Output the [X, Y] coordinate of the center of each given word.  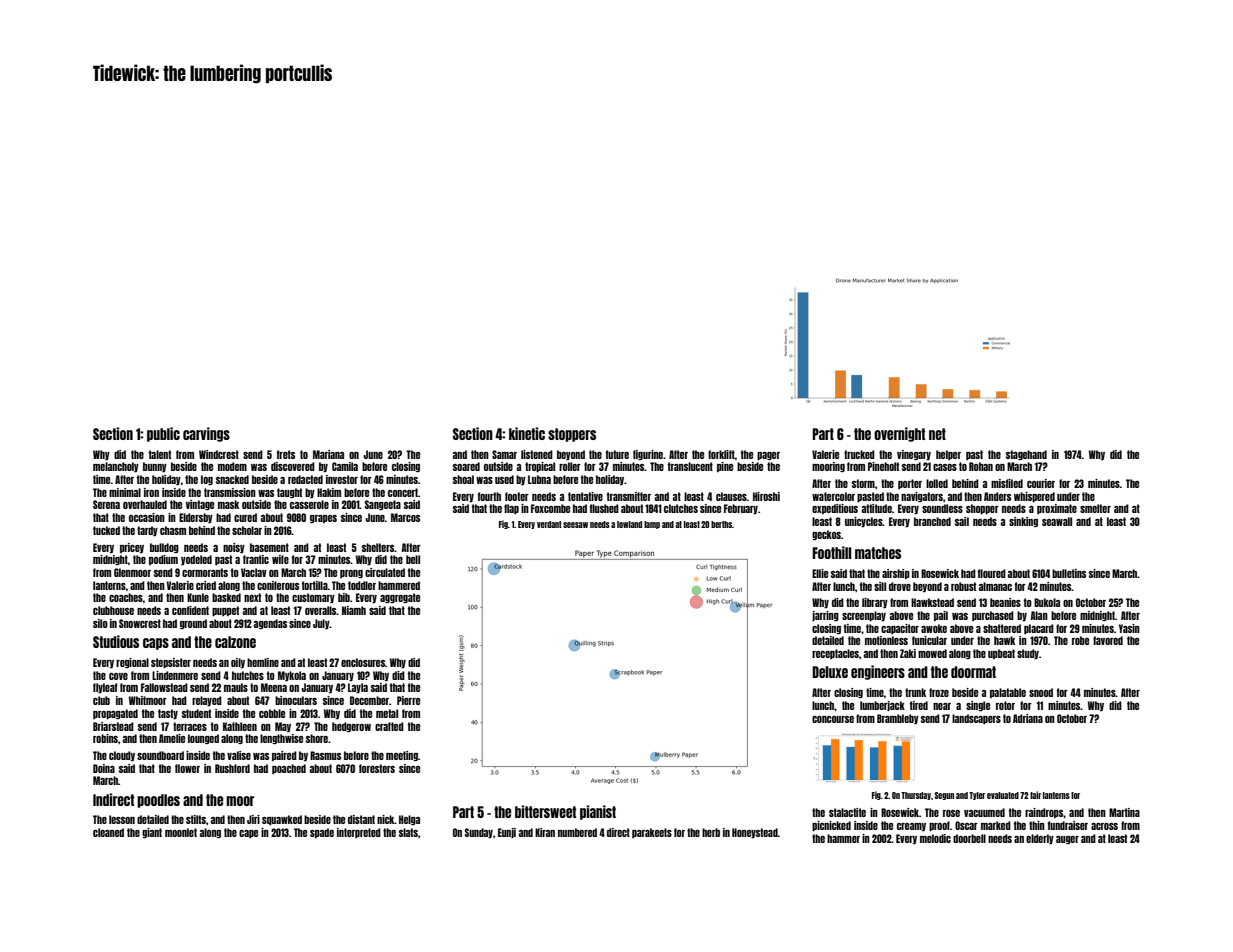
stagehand [1026, 455]
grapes [323, 519]
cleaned [108, 832]
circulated [385, 572]
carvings [206, 434]
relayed [207, 701]
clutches [681, 508]
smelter [1095, 508]
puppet [225, 611]
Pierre [408, 700]
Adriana [1028, 718]
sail [962, 521]
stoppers [572, 435]
